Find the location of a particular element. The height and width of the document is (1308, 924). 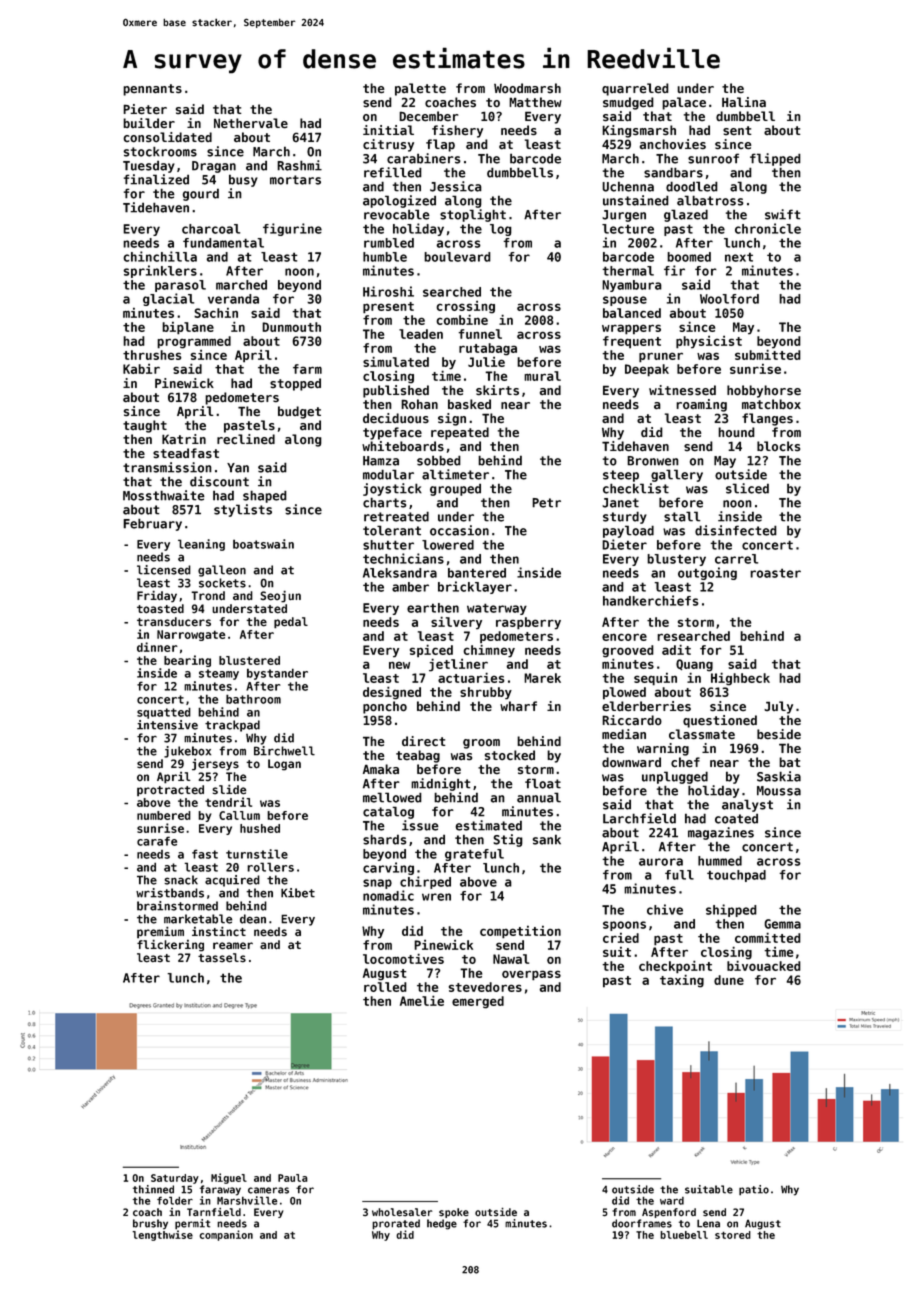

refilled is located at coordinates (393, 172).
